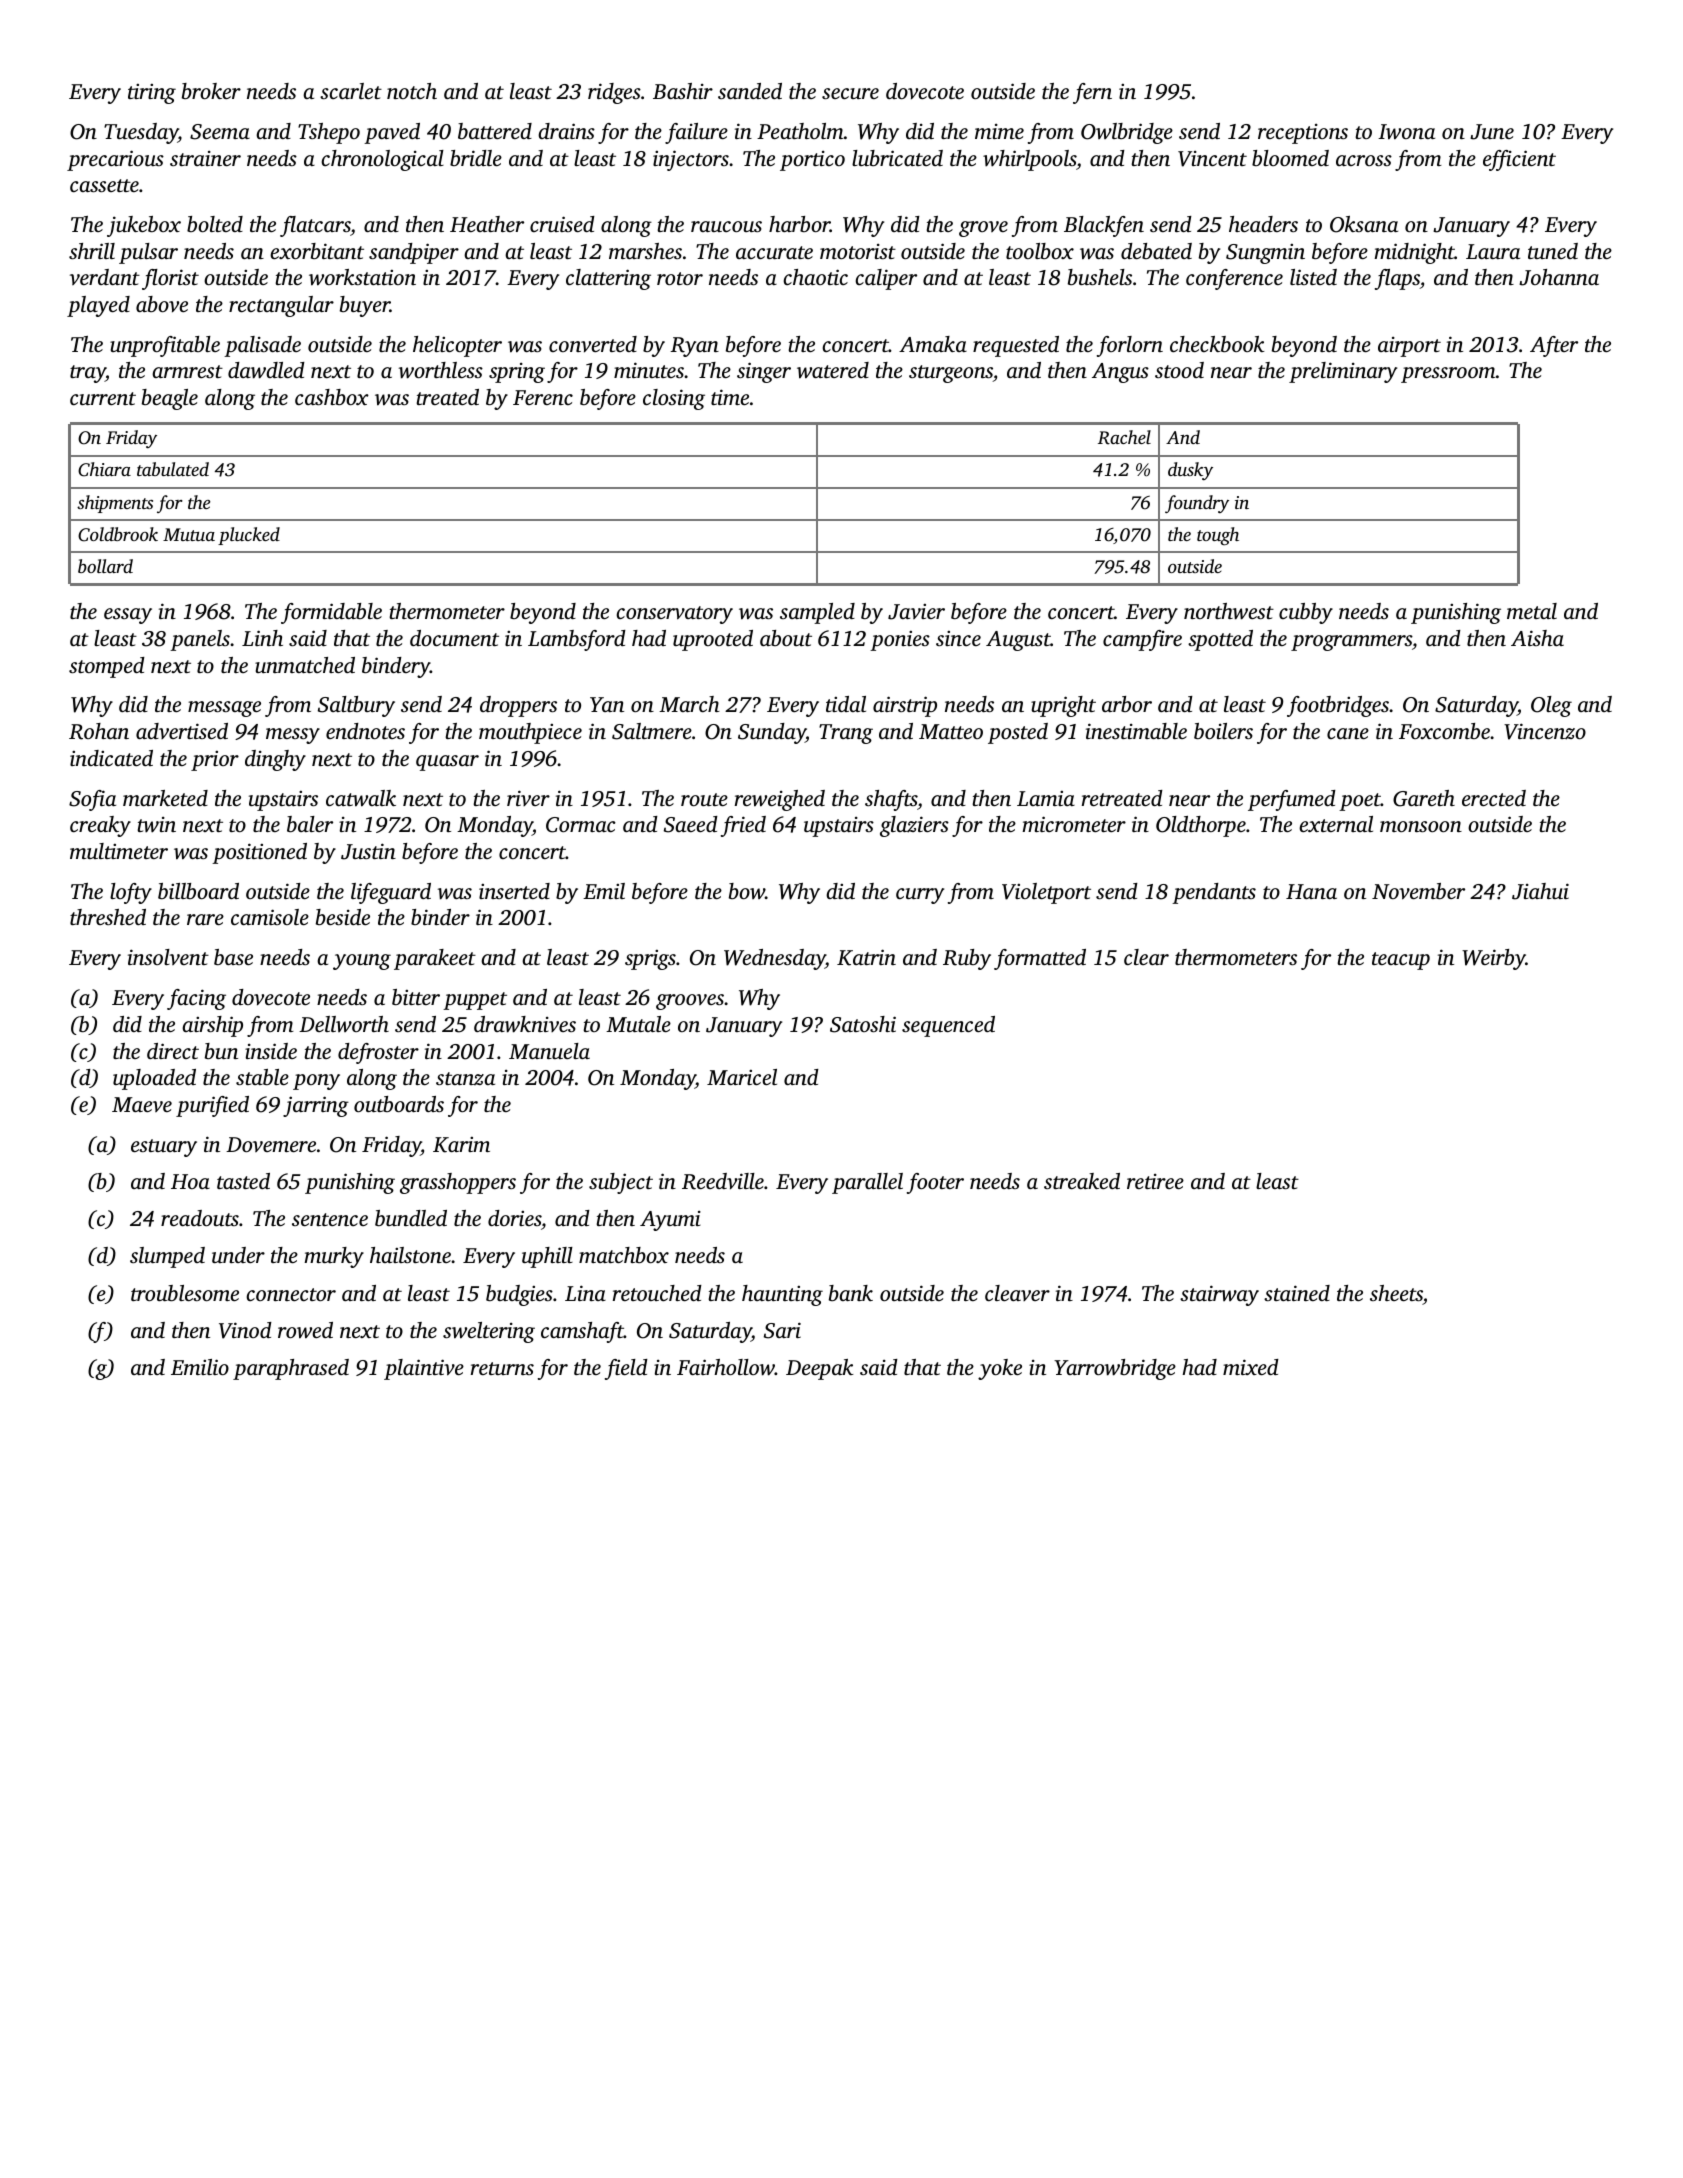  What do you see at coordinates (1396, 1293) in the screenshot?
I see `sheets` at bounding box center [1396, 1293].
